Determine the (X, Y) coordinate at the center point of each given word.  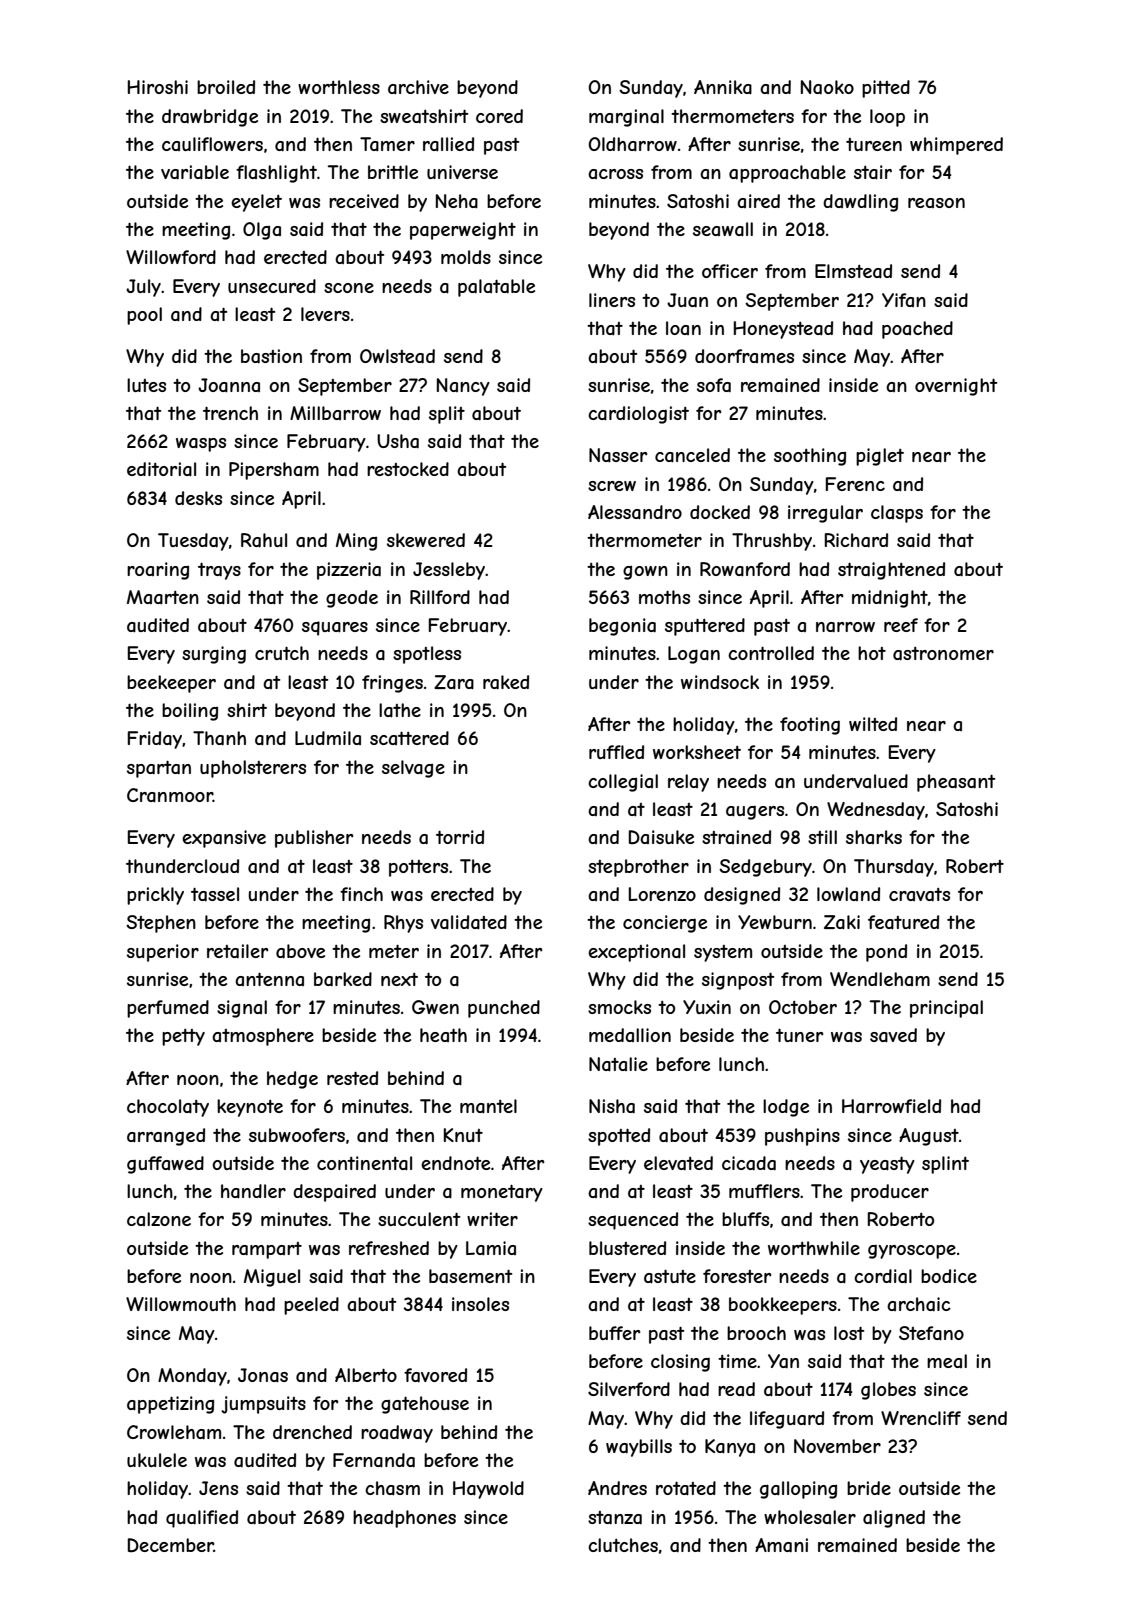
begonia (622, 627)
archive (418, 87)
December (171, 1545)
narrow (845, 627)
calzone (159, 1219)
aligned (894, 1519)
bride (869, 1488)
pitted (886, 89)
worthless (339, 87)
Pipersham (274, 471)
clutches (623, 1545)
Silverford (629, 1389)
